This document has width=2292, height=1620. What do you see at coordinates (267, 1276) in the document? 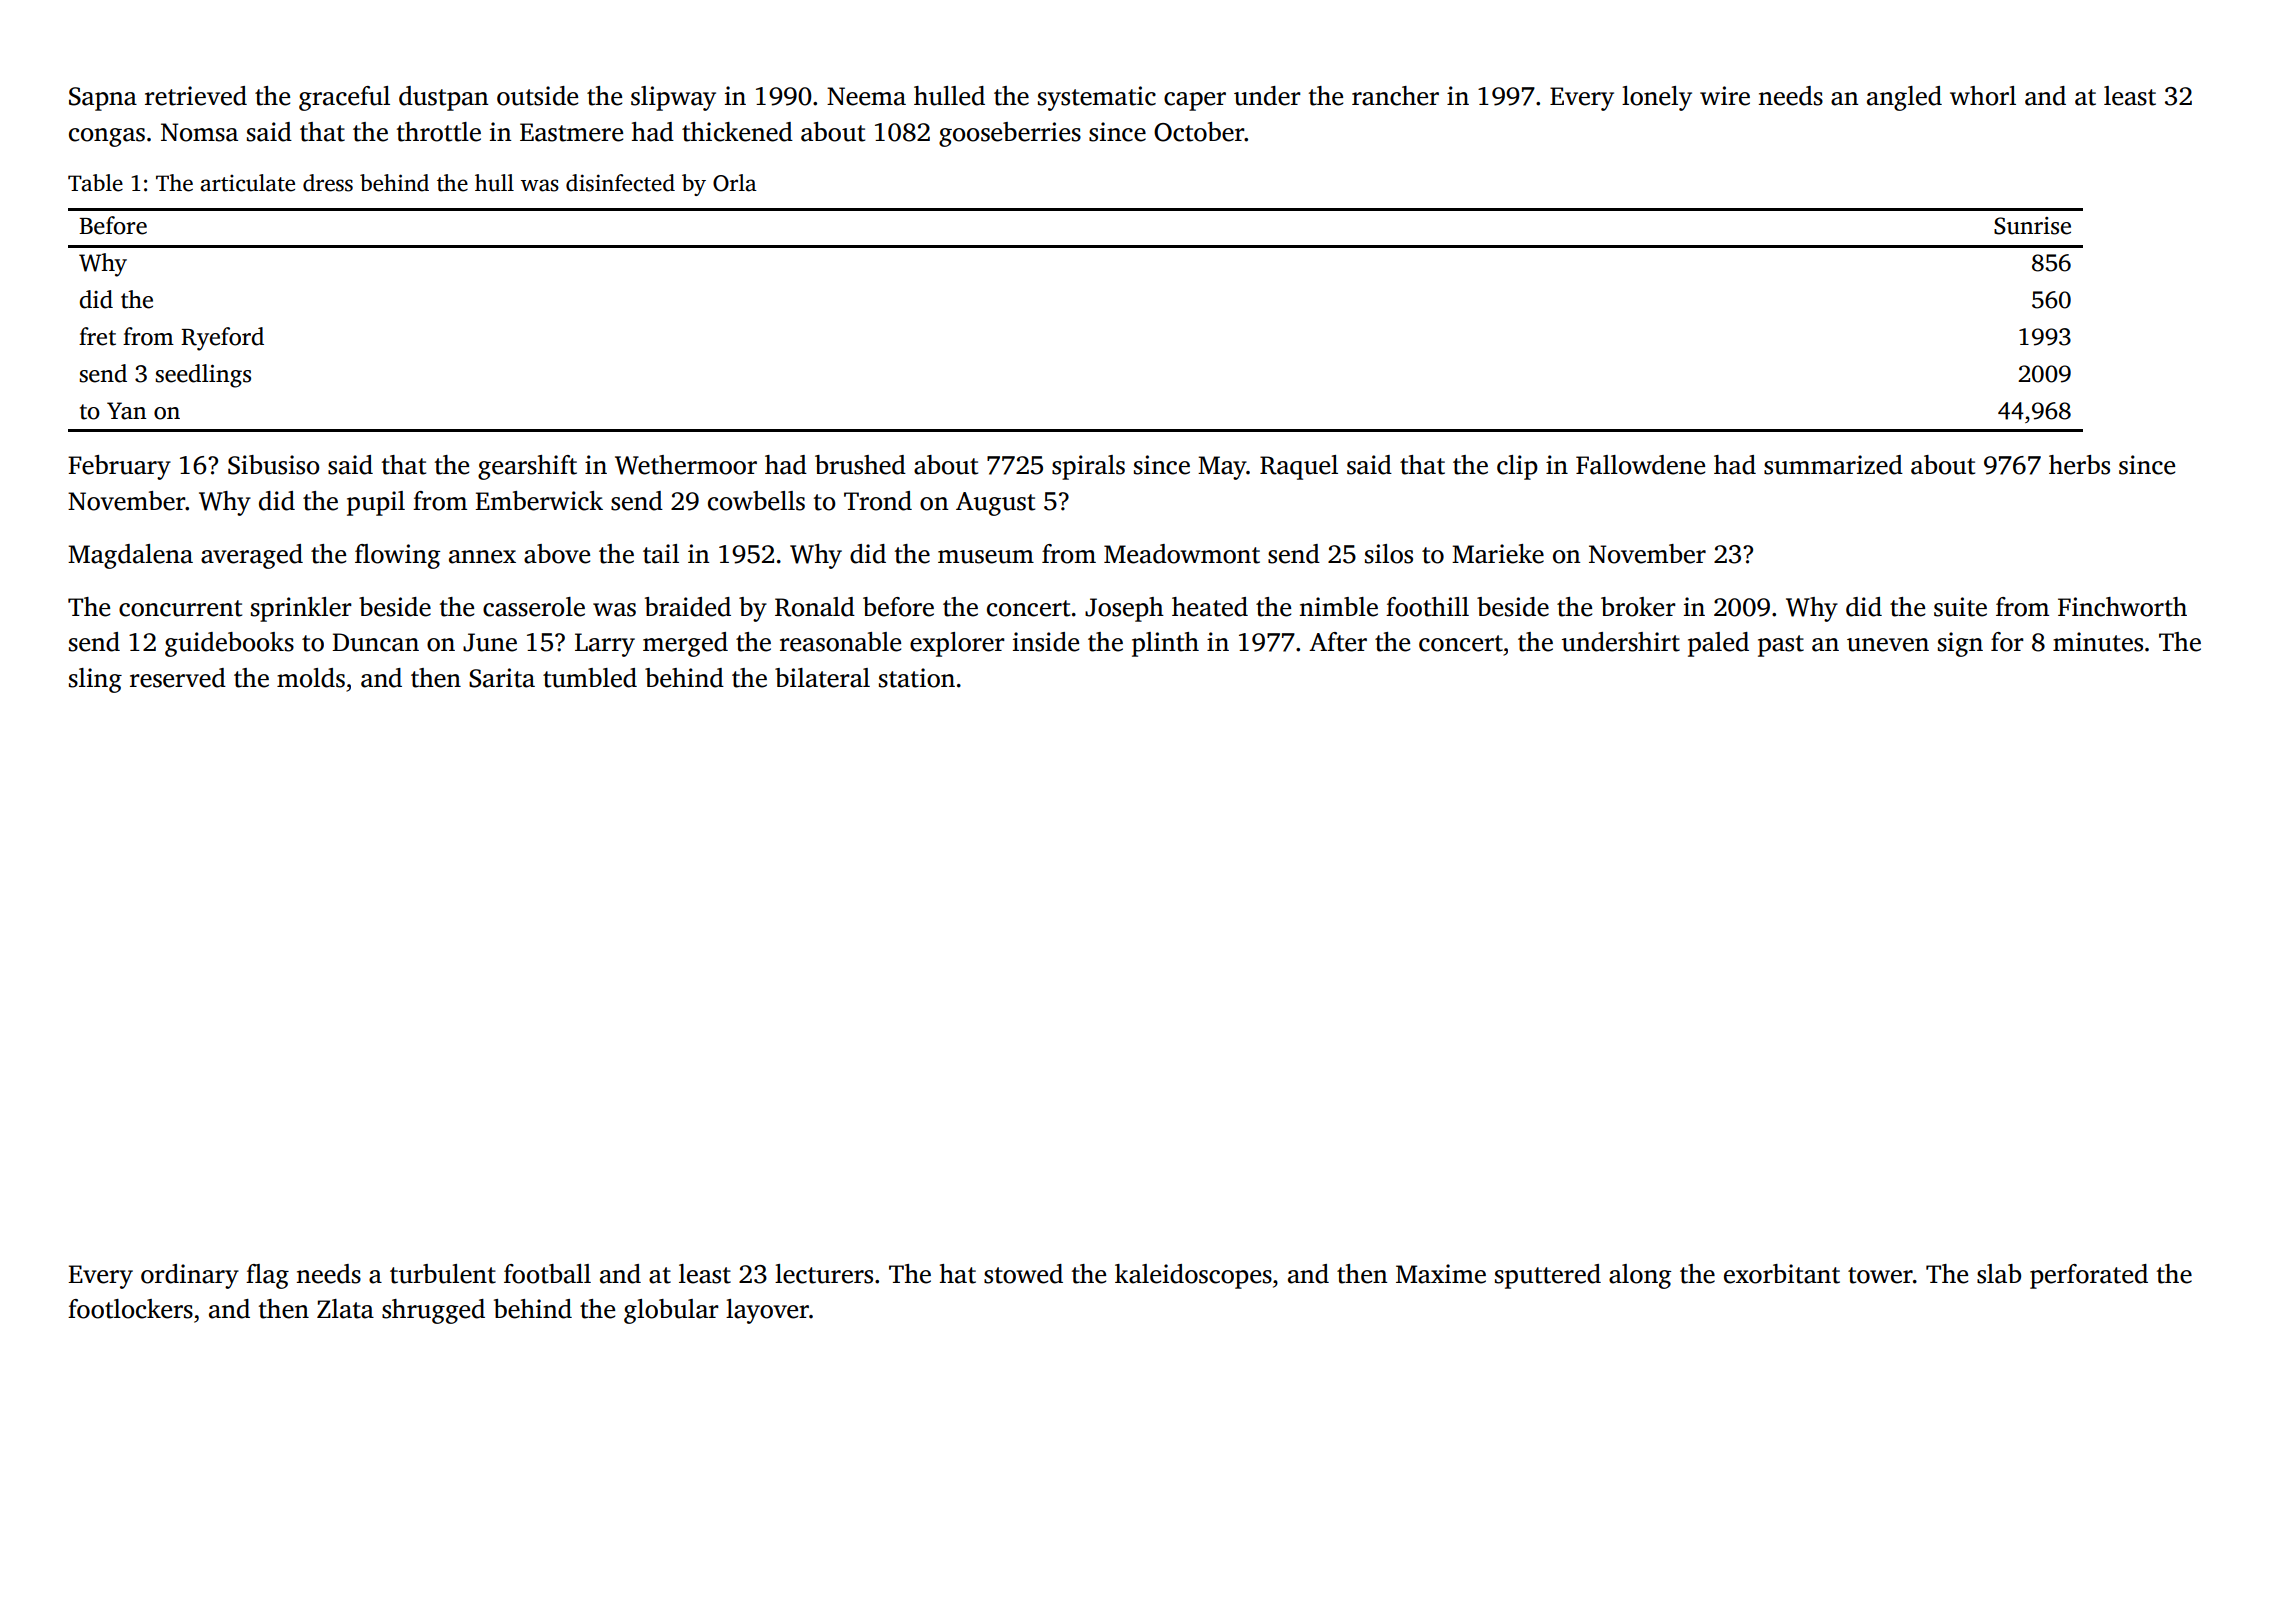
I see `flag` at bounding box center [267, 1276].
